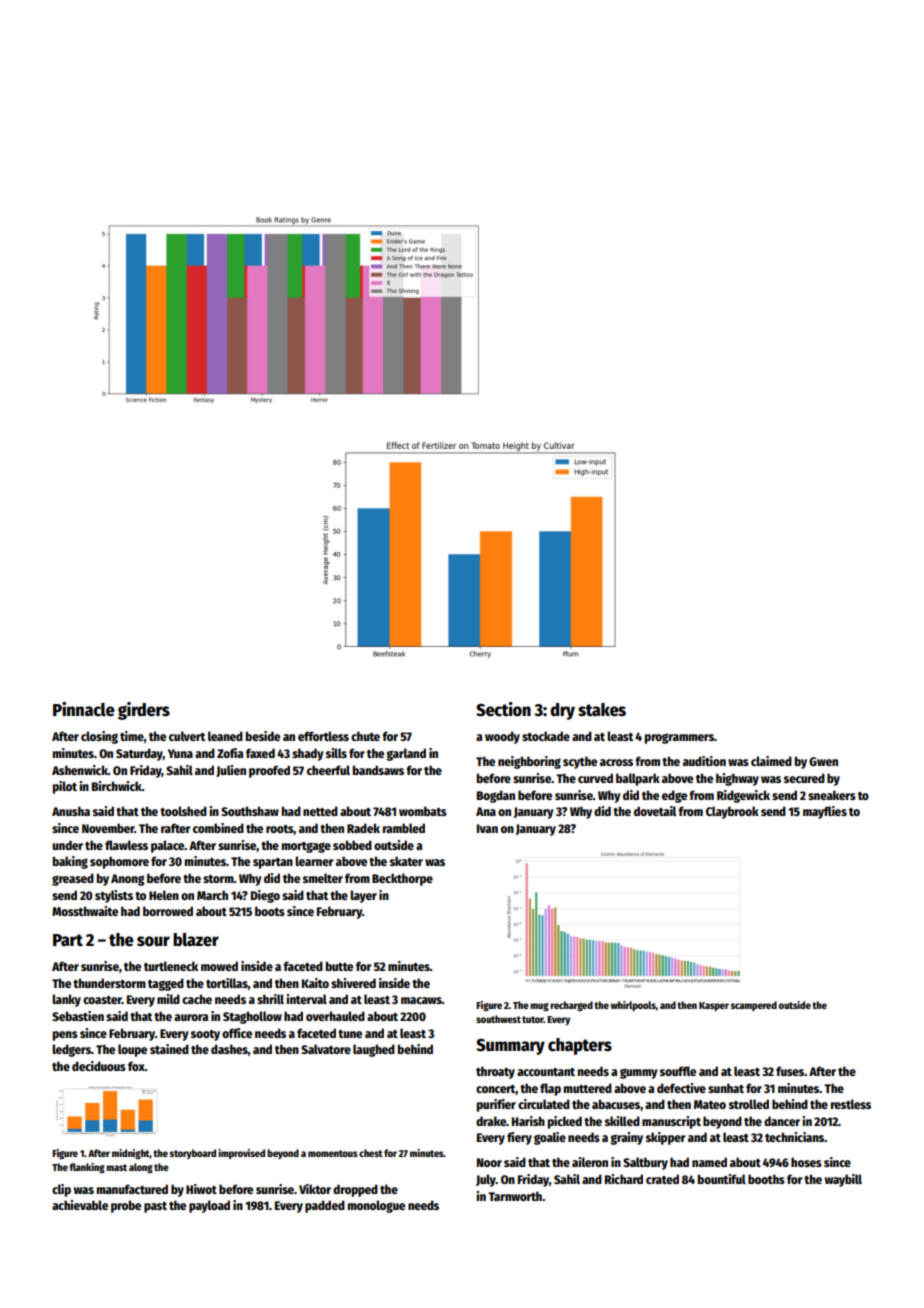 Image resolution: width=924 pixels, height=1308 pixels. I want to click on monologue, so click(376, 1206).
